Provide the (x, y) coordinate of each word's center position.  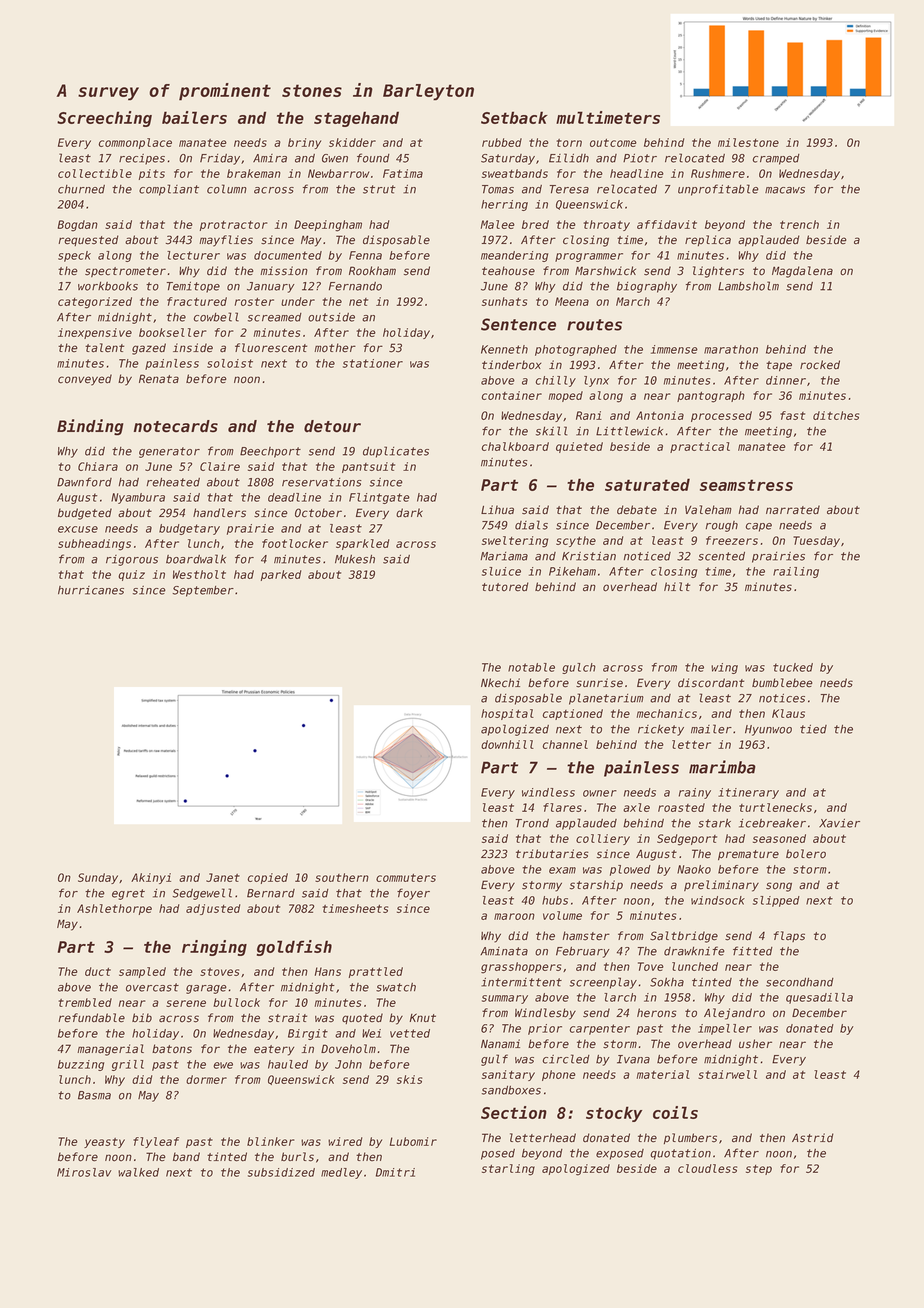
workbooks (108, 286)
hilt (677, 586)
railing (796, 572)
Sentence (518, 324)
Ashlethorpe (114, 909)
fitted (753, 951)
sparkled (362, 544)
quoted (362, 1018)
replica (708, 240)
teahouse (508, 271)
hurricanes (91, 590)
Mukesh (355, 559)
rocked (820, 365)
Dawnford (84, 482)
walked (138, 1172)
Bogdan (78, 226)
